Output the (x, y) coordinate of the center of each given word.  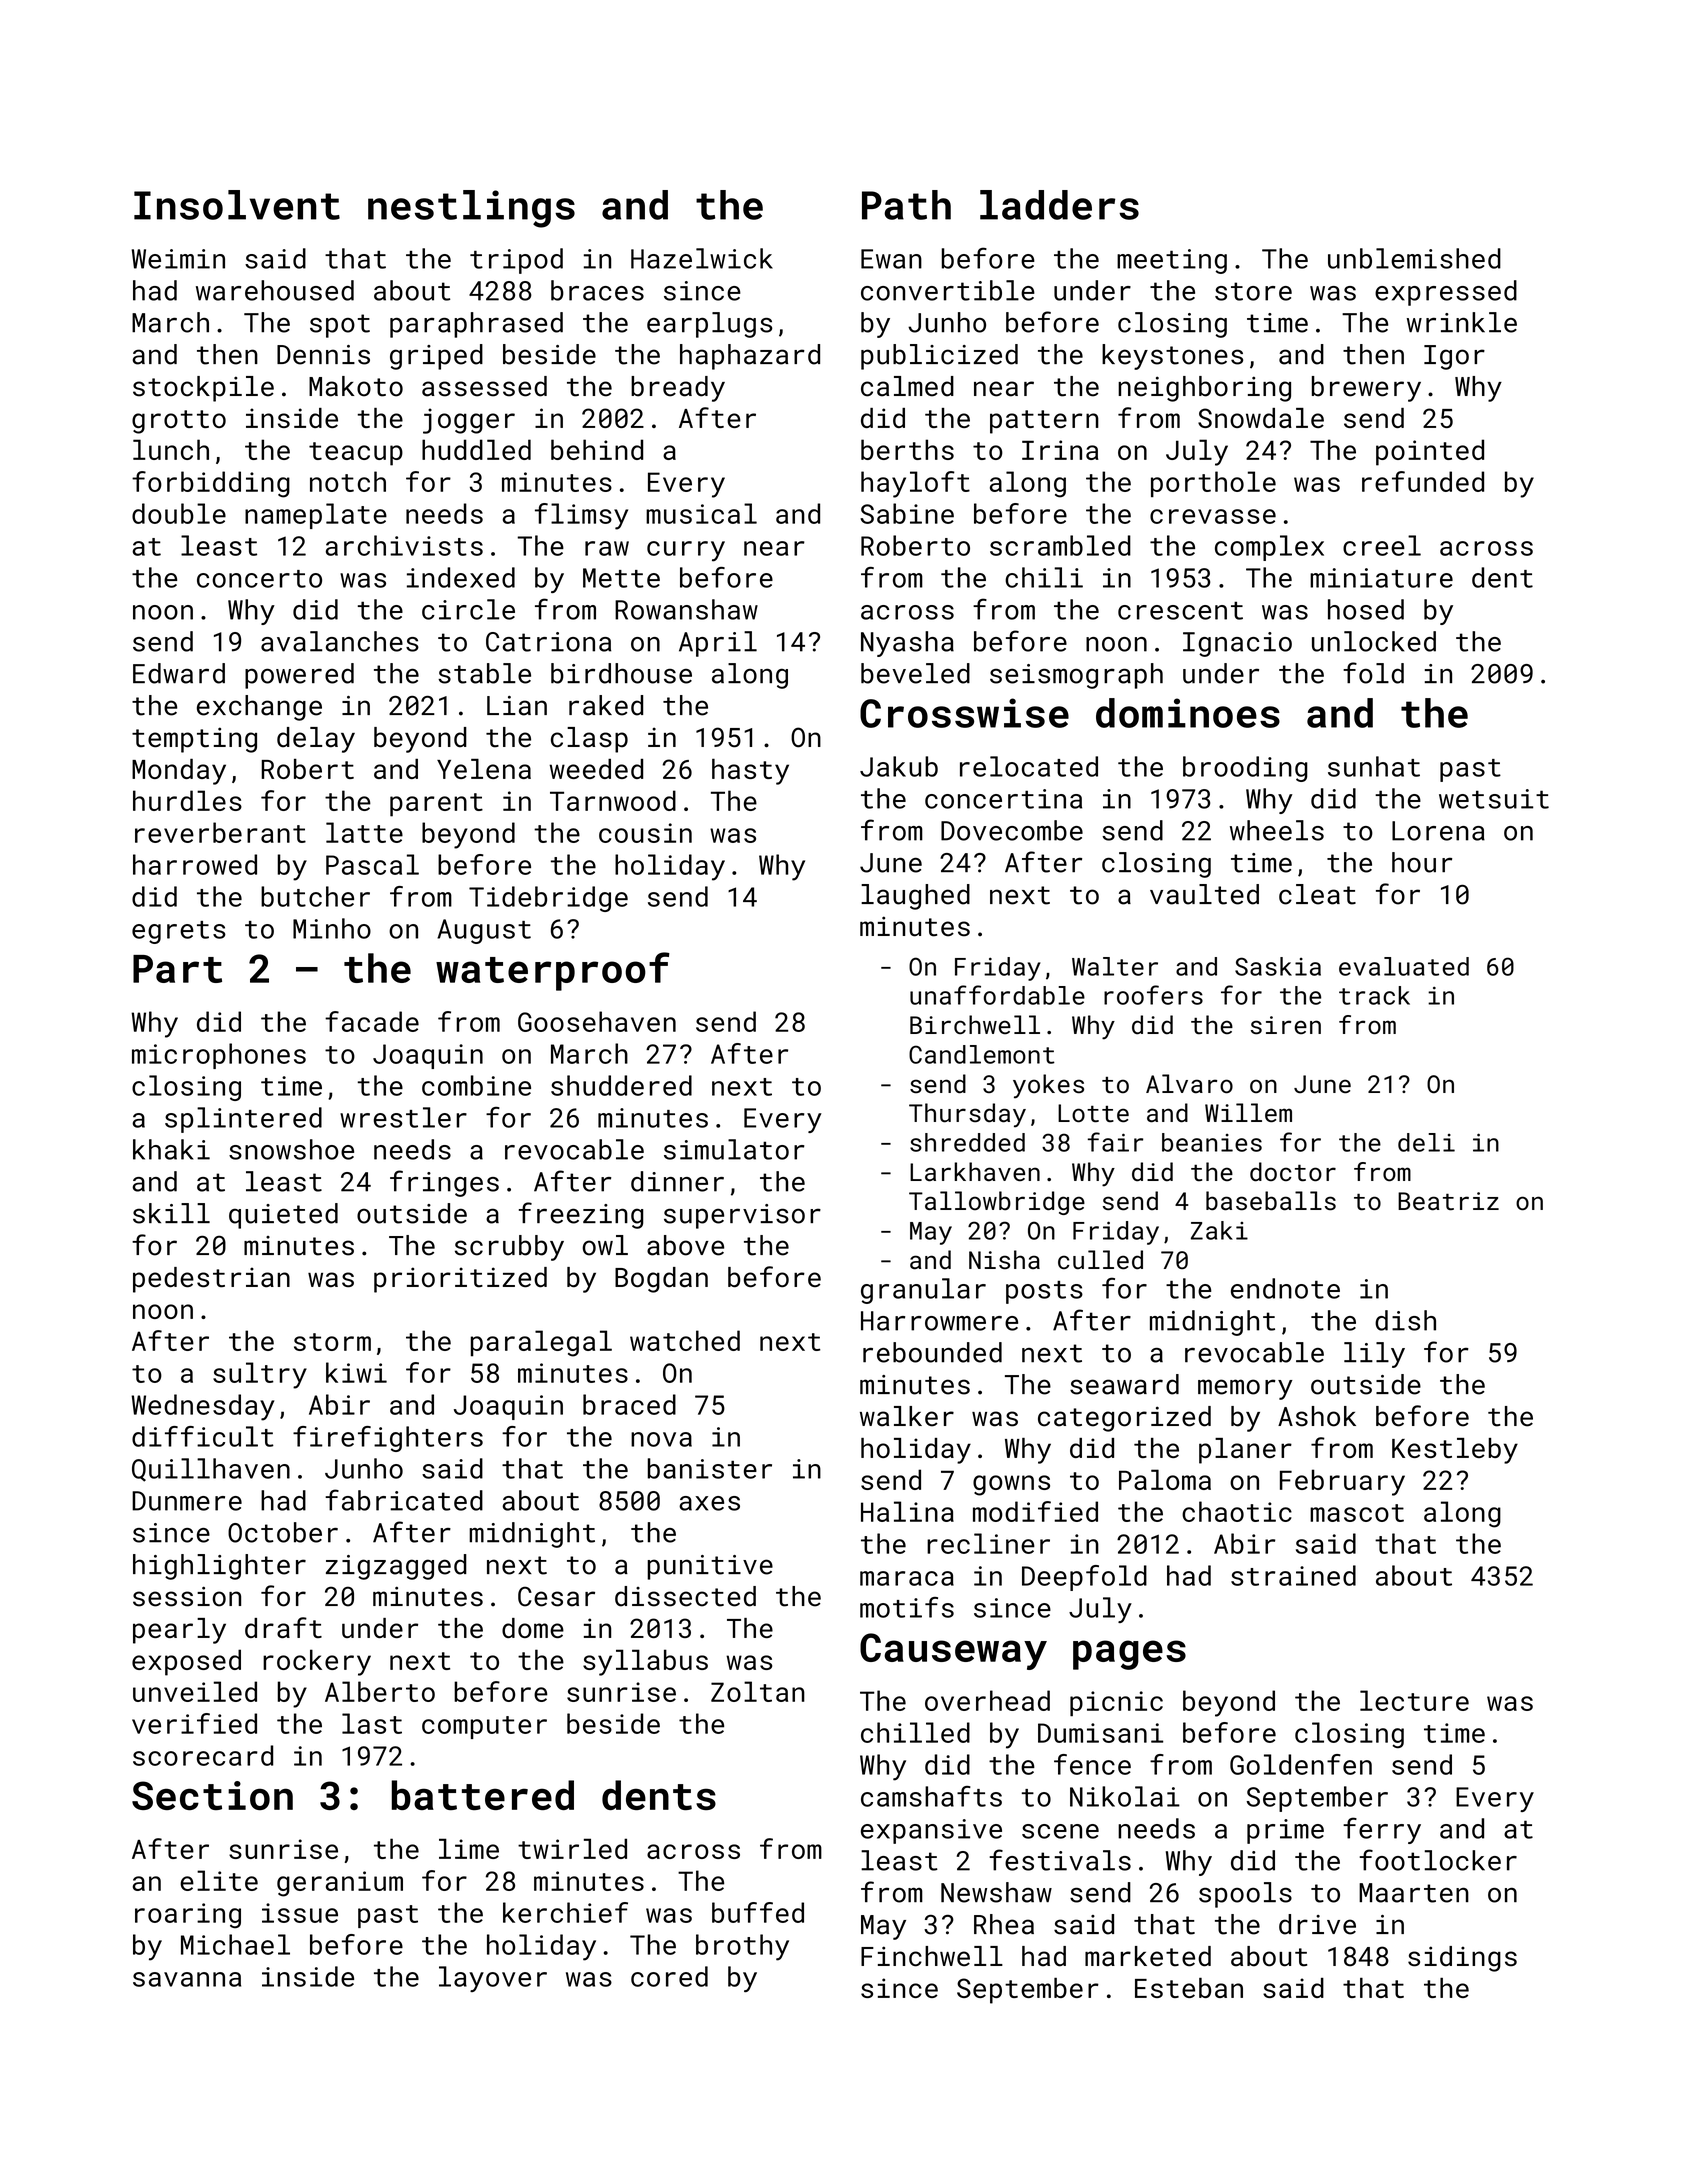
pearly (179, 1631)
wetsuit (1494, 799)
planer (1245, 1451)
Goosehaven (597, 1021)
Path (906, 205)
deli (1426, 1142)
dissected (685, 1596)
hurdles (187, 800)
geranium (340, 1884)
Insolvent (237, 205)
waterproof (553, 971)
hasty (750, 771)
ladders (1059, 205)
